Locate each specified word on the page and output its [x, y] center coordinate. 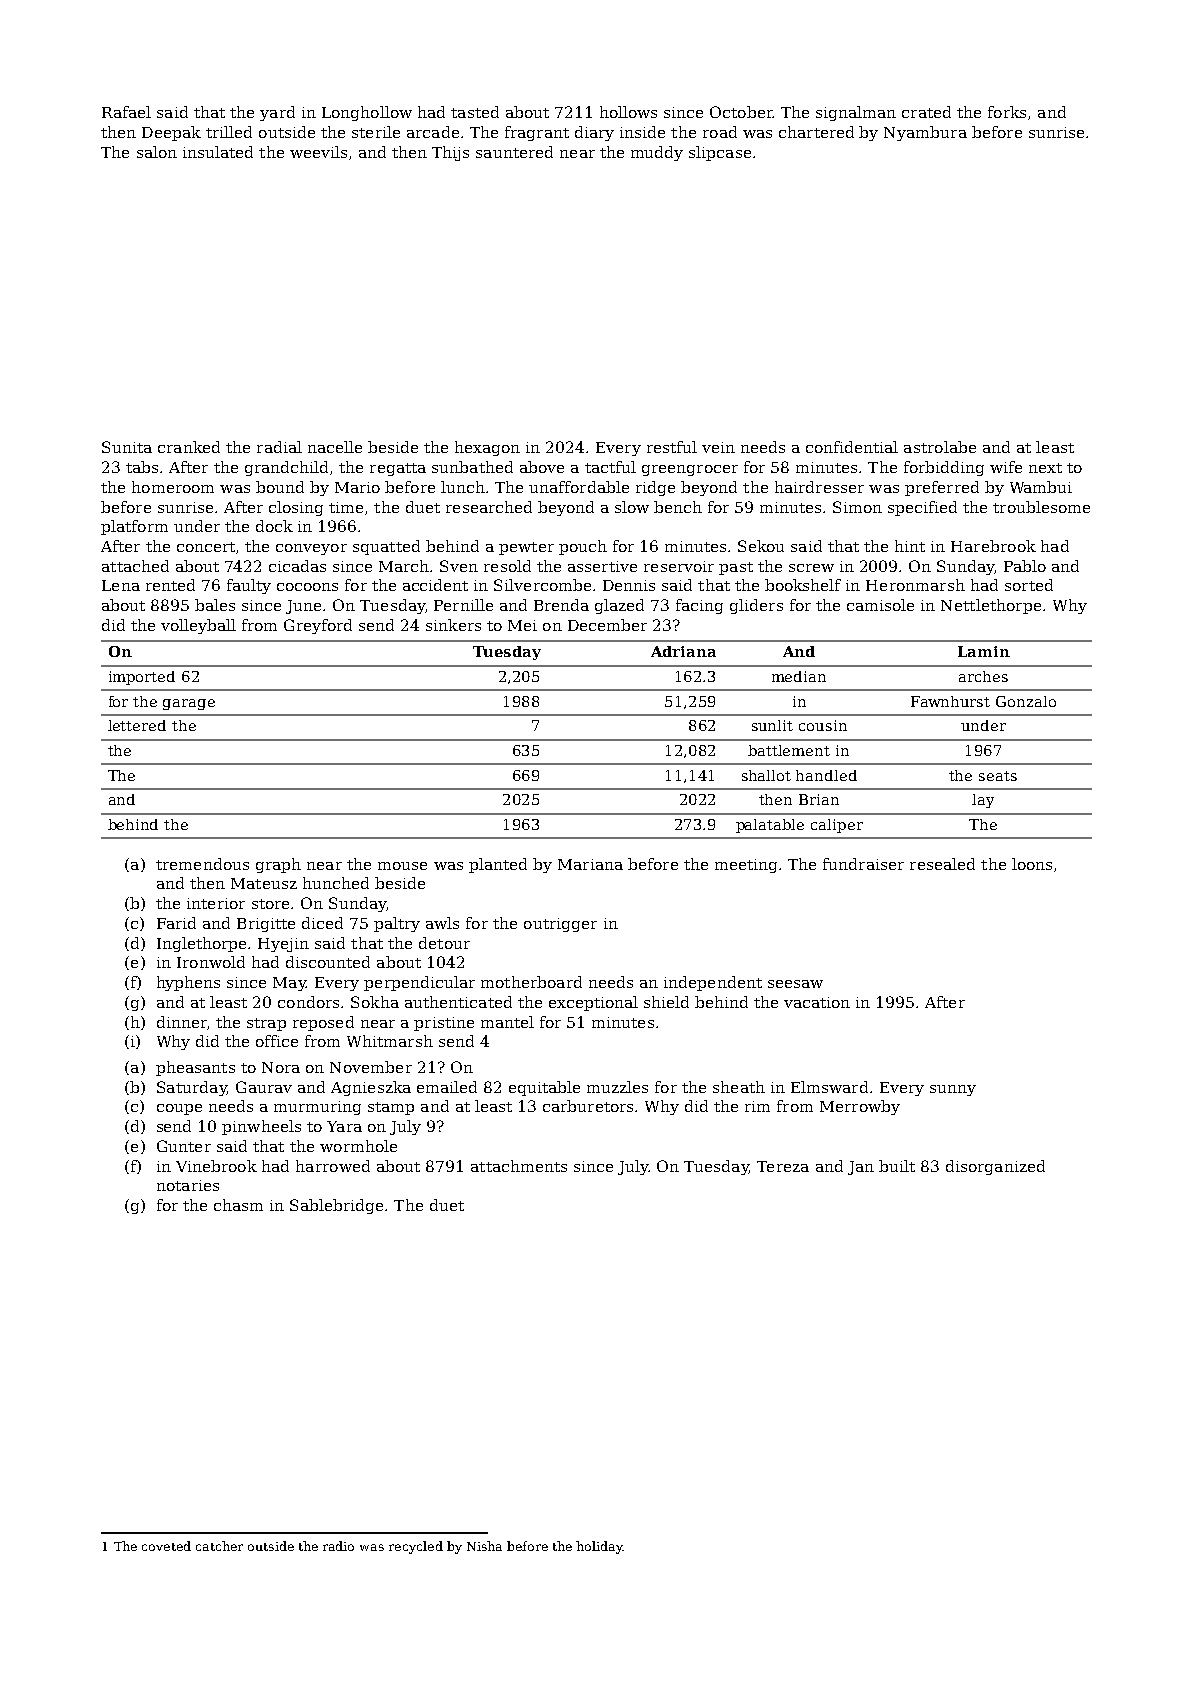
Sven [459, 566]
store [270, 904]
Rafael [126, 112]
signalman [856, 113]
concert [206, 547]
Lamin [984, 651]
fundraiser [863, 864]
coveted [166, 1546]
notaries [188, 1185]
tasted [475, 112]
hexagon [487, 448]
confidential [852, 447]
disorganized [995, 1167]
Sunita [127, 447]
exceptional [593, 1003]
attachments [519, 1166]
